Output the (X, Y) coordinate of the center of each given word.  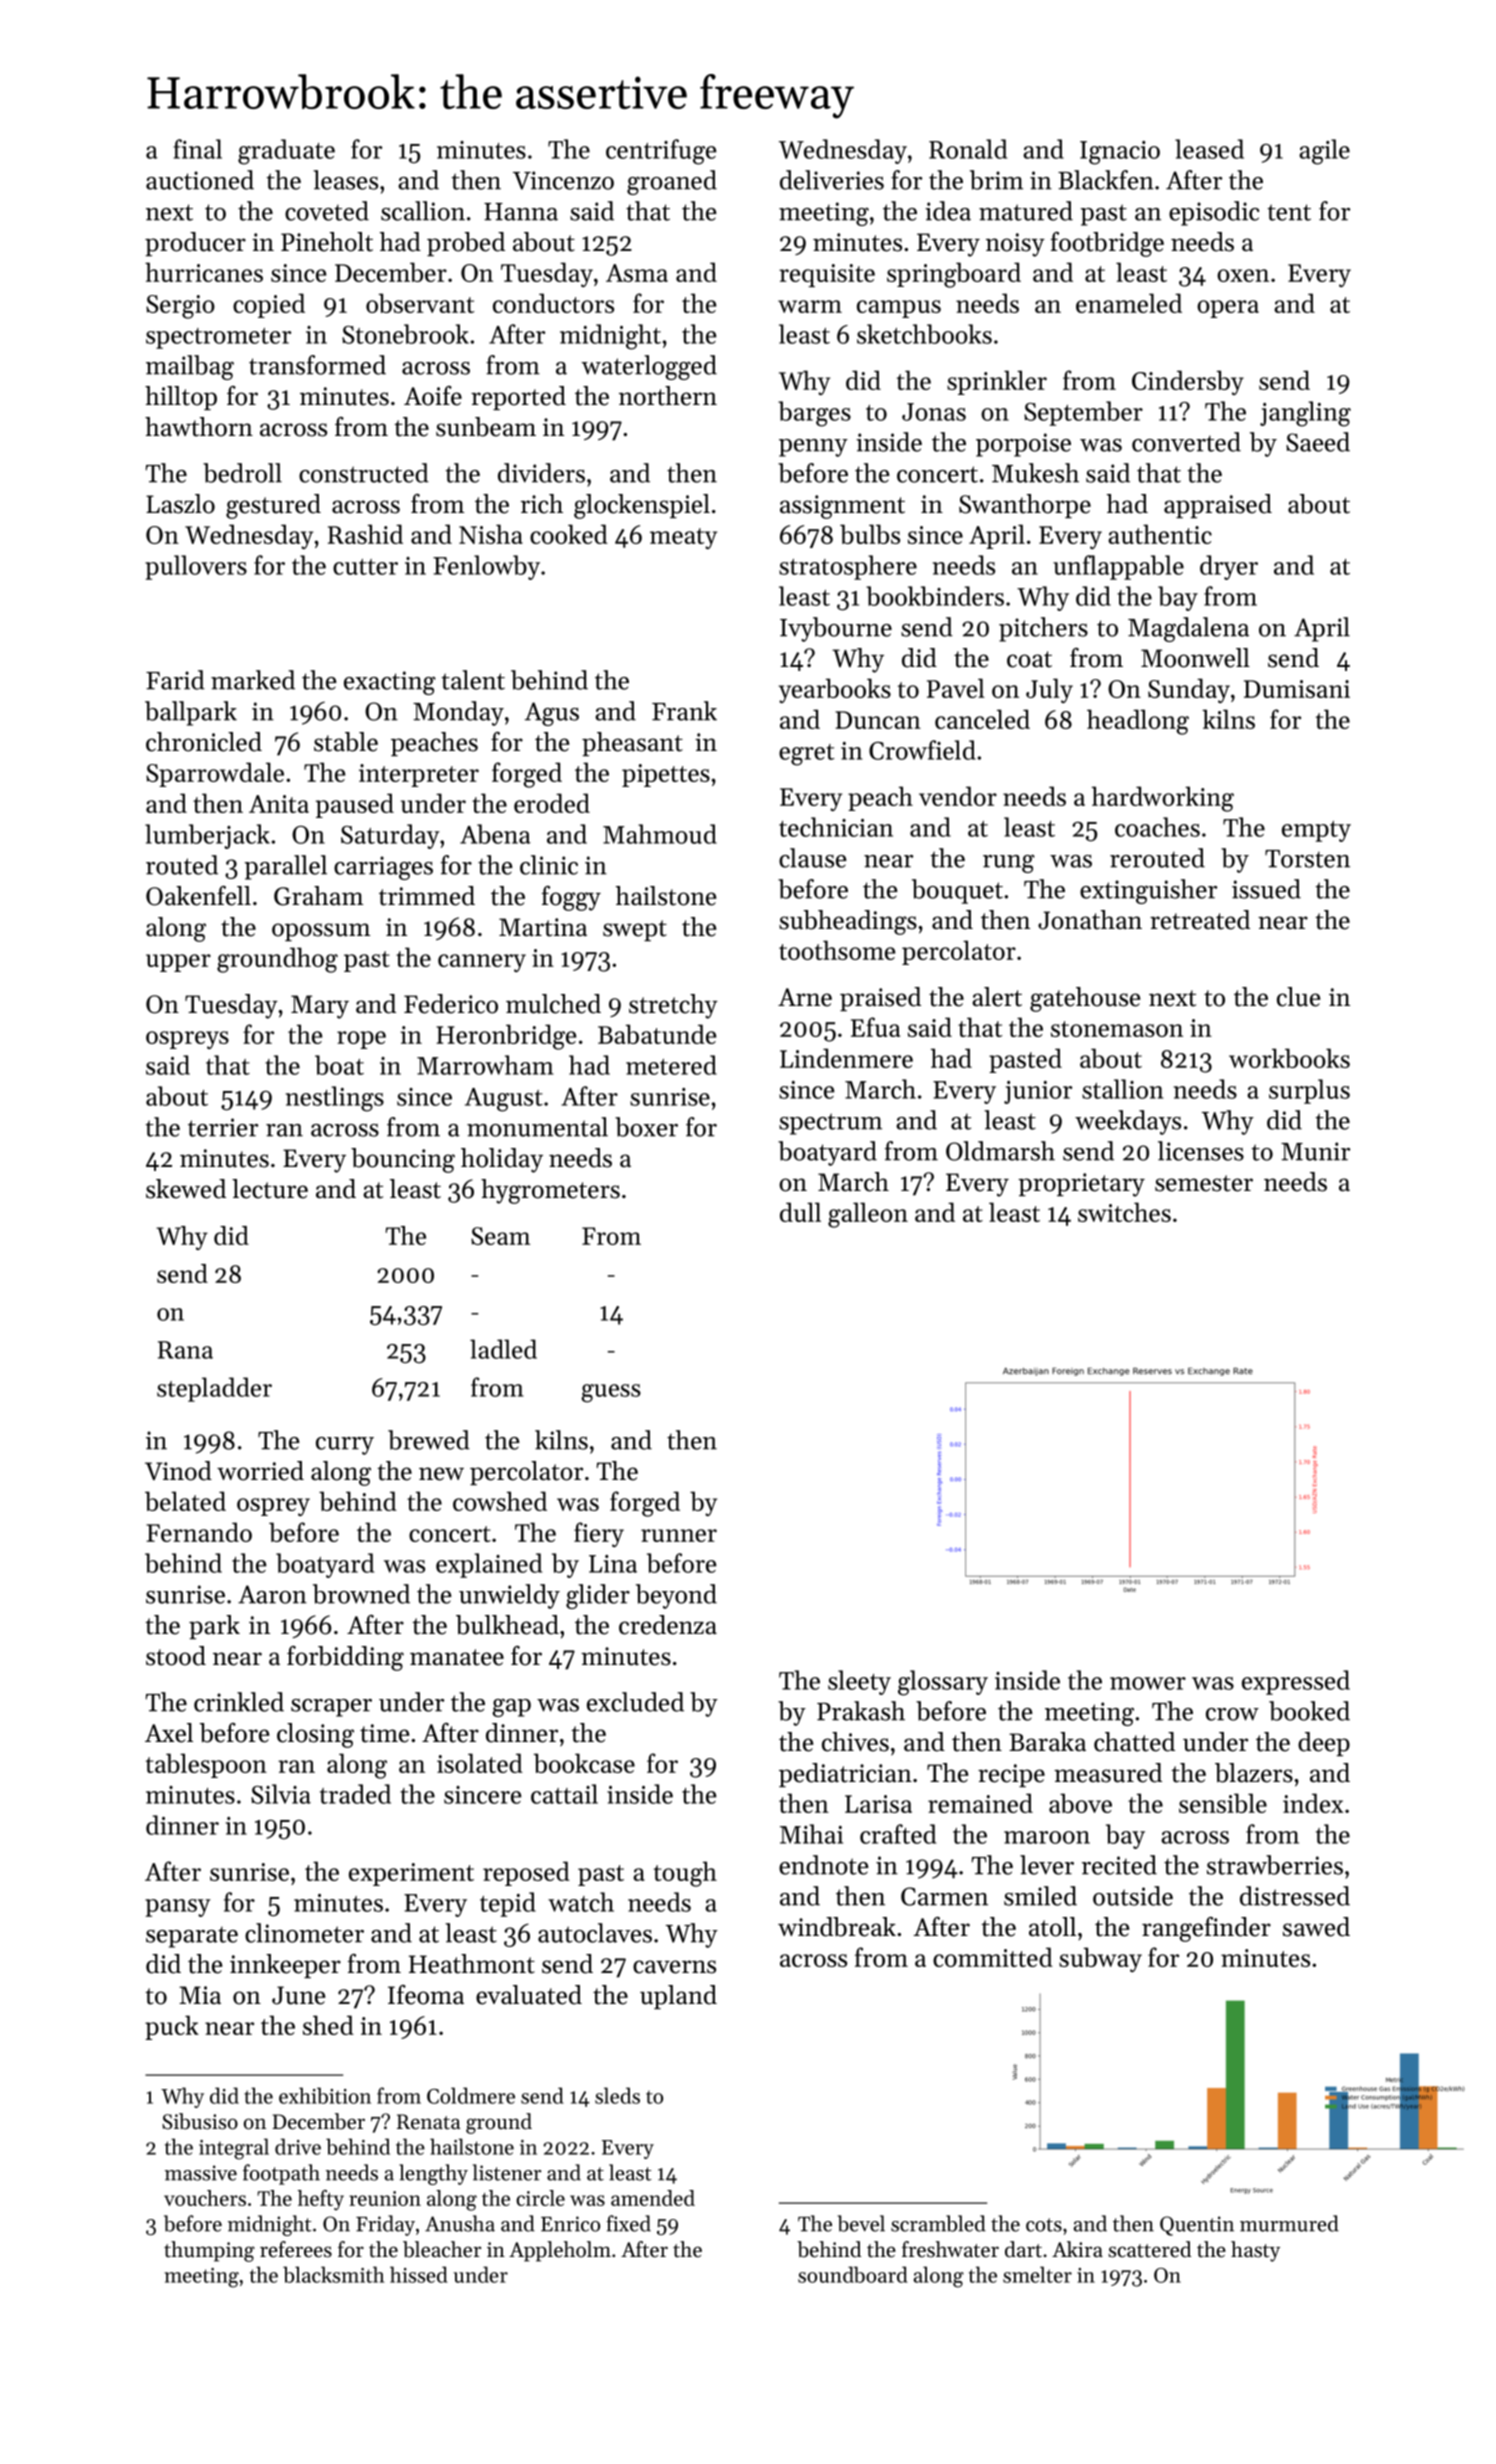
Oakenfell (198, 896)
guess (611, 1393)
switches (1124, 1212)
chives (855, 1742)
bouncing (403, 1160)
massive (201, 2173)
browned (361, 1594)
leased (1209, 149)
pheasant (632, 744)
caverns (674, 1967)
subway (1100, 1959)
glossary (943, 1683)
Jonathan (1090, 920)
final (197, 149)
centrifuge (661, 152)
